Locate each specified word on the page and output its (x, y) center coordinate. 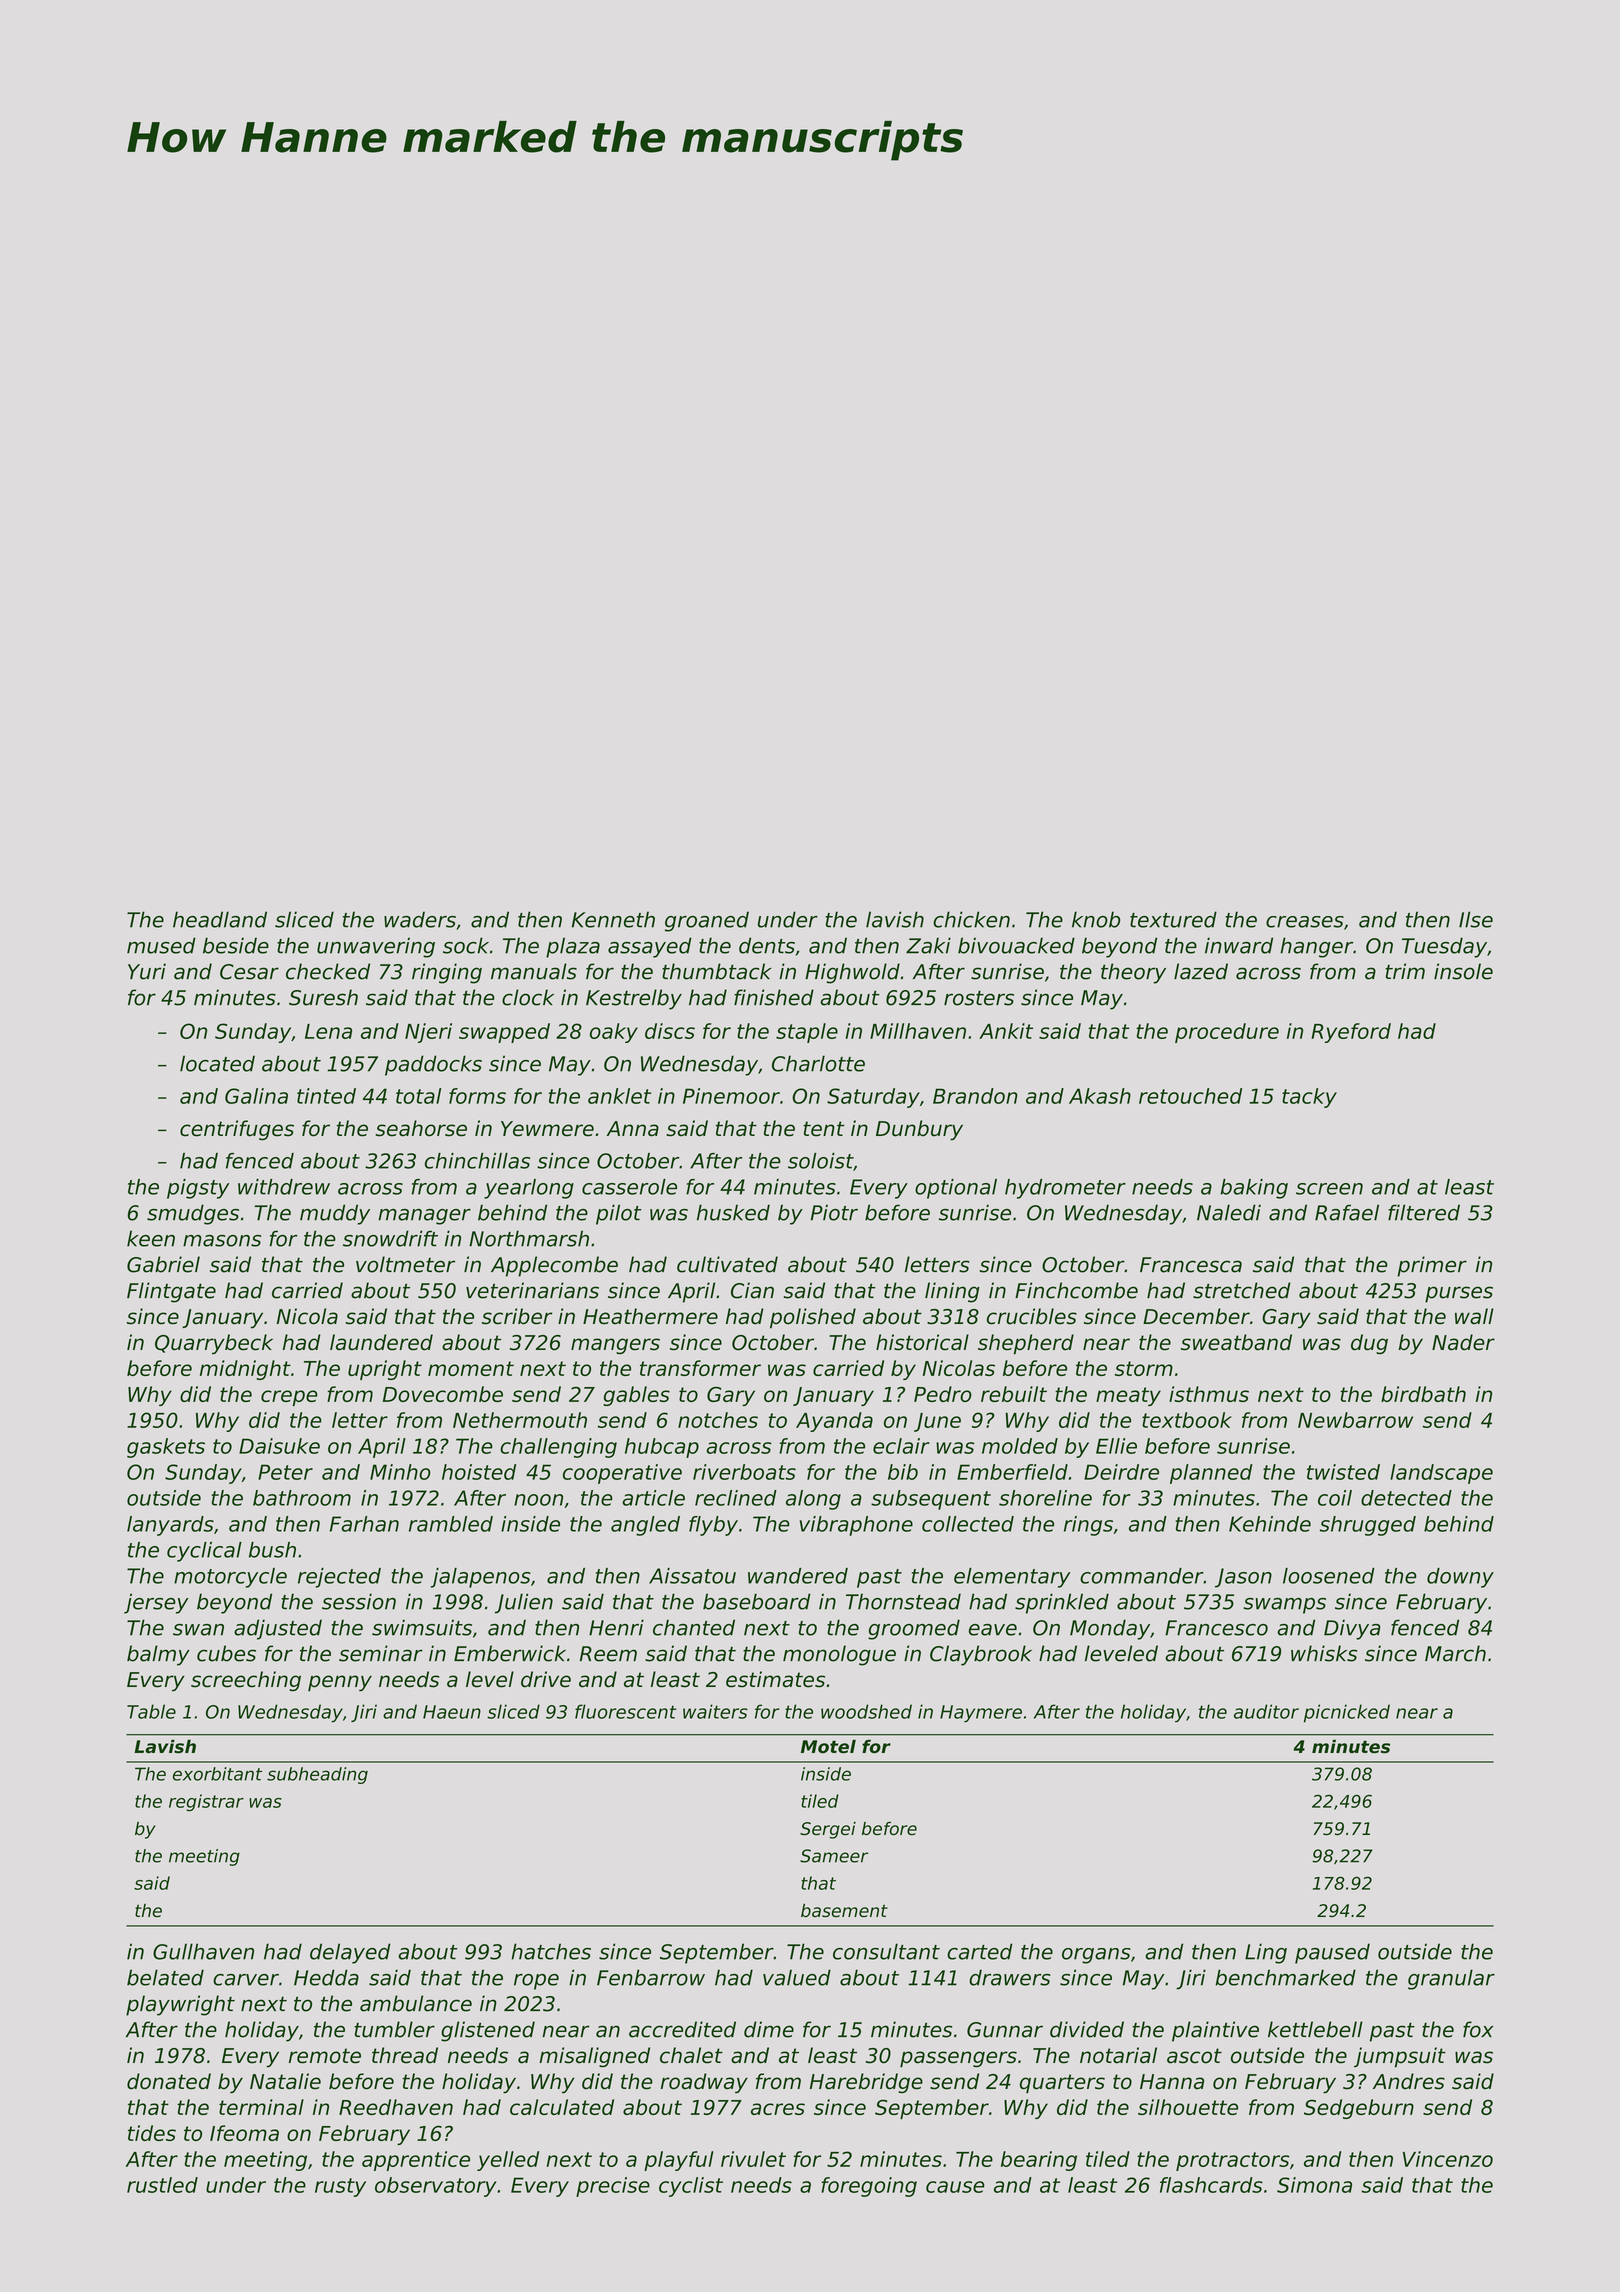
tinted (326, 1096)
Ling (1266, 1953)
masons (222, 1241)
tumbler (394, 2029)
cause (955, 2187)
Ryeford (1351, 1033)
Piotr (834, 1212)
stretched (1242, 1290)
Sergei (828, 1830)
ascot (1194, 2056)
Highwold (852, 973)
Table (151, 1711)
